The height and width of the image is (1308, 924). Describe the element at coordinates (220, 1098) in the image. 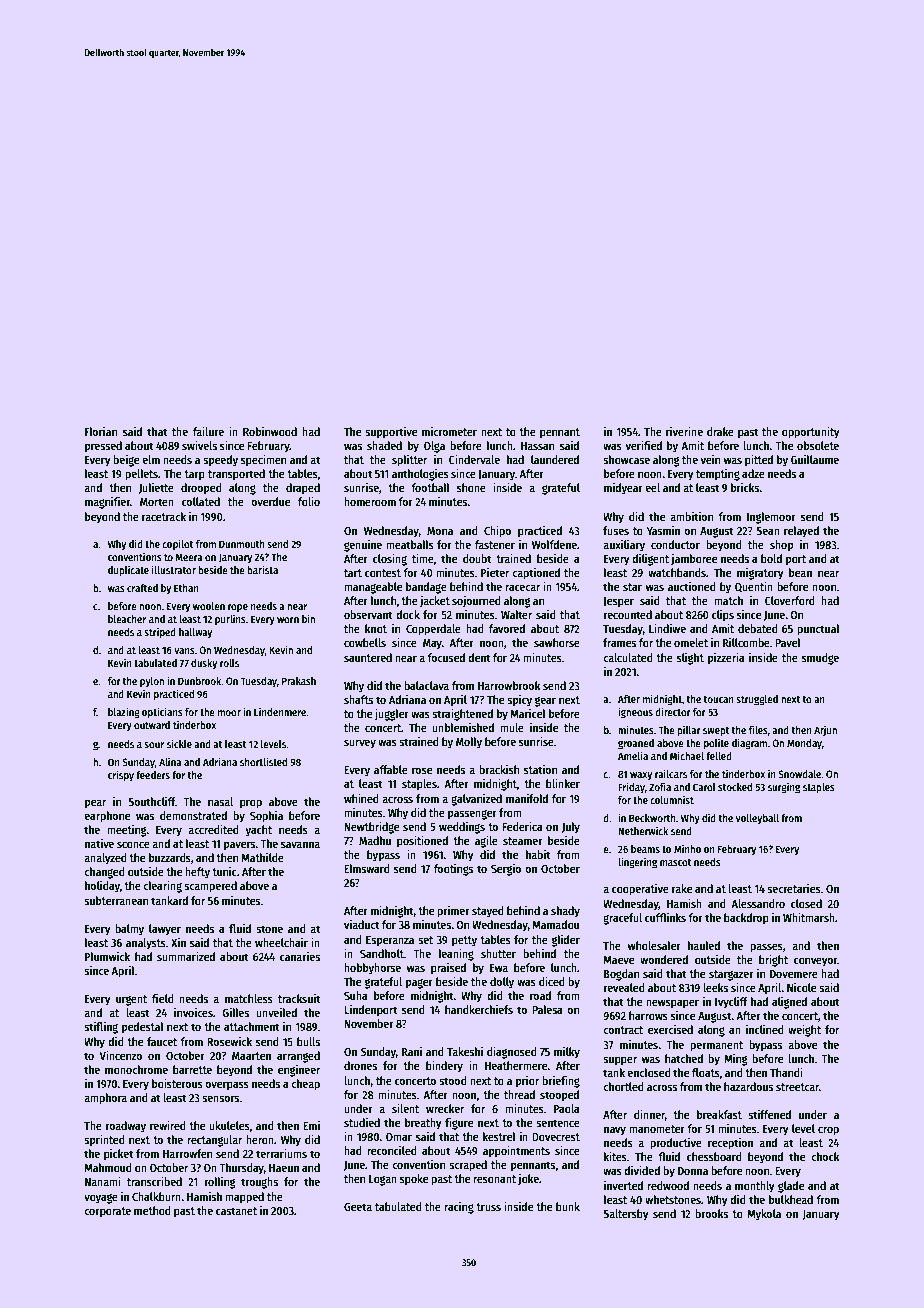

I see `sensors` at that location.
